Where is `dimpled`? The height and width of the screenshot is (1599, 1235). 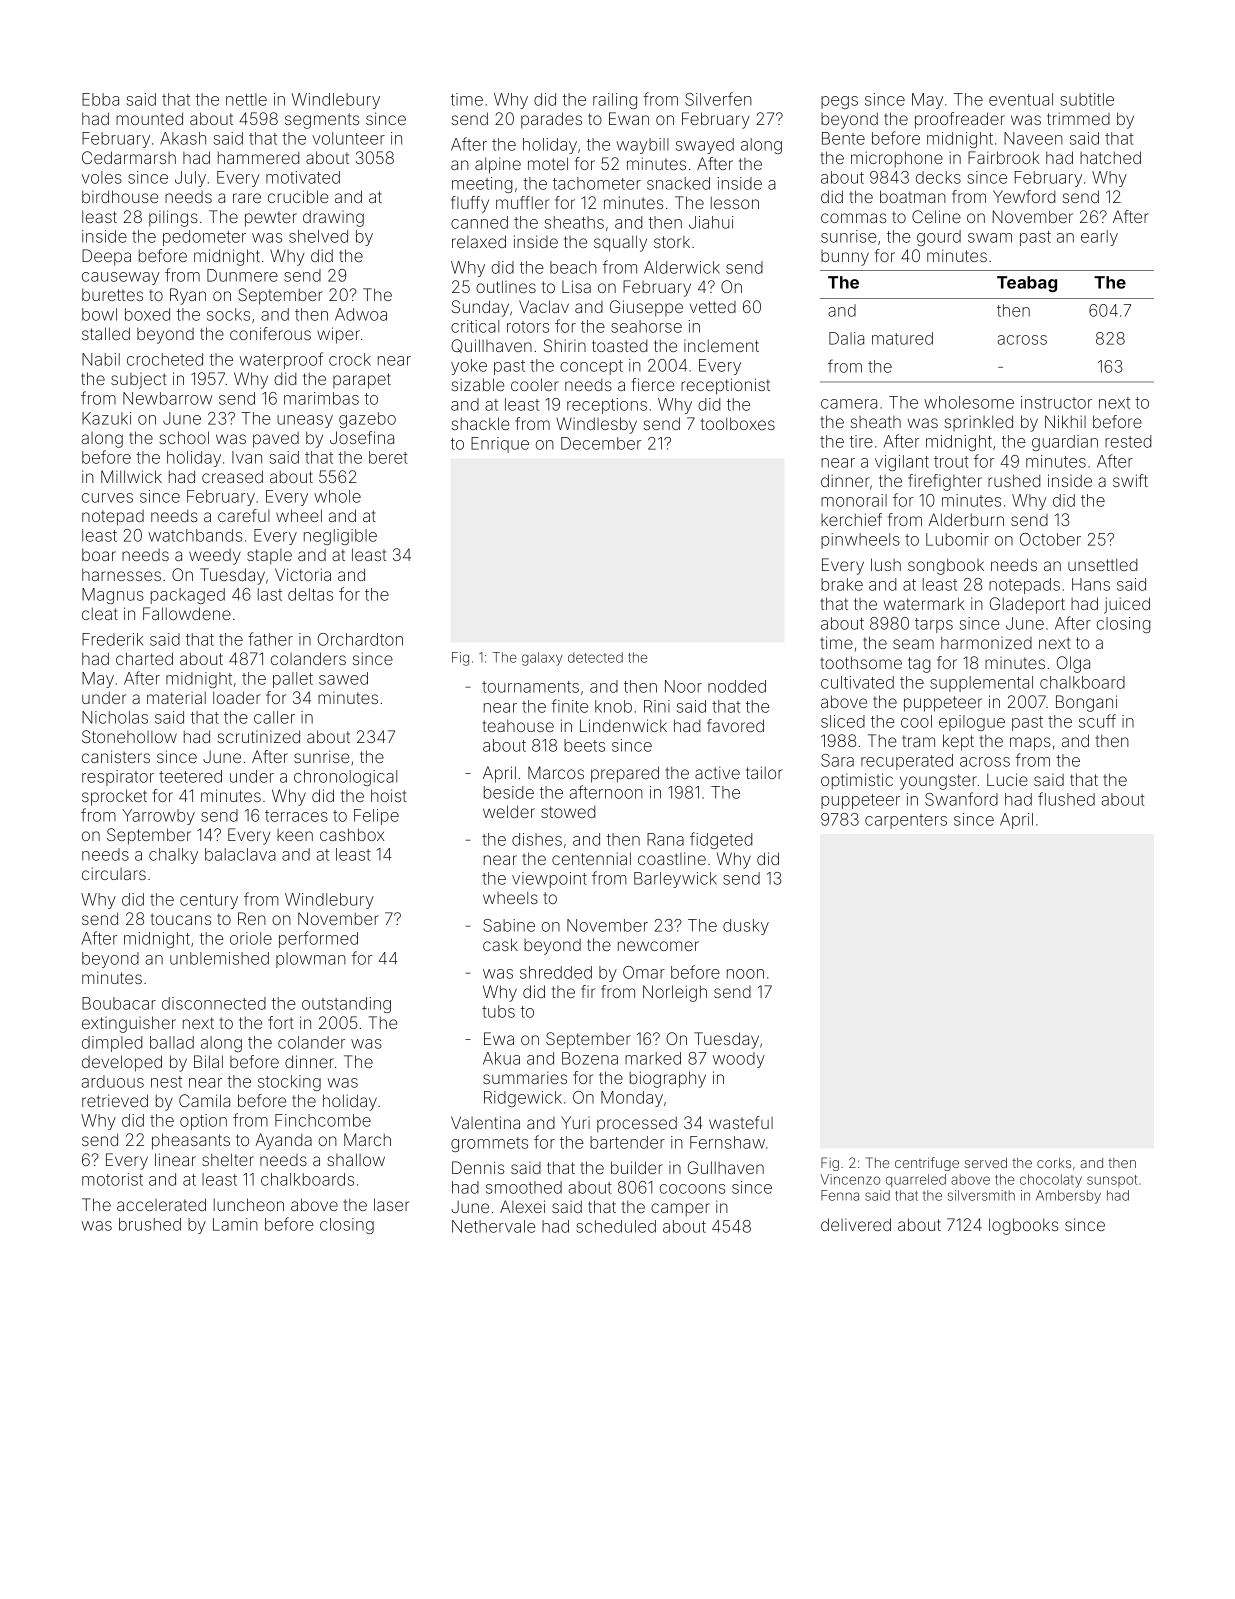
dimpled is located at coordinates (112, 1044).
